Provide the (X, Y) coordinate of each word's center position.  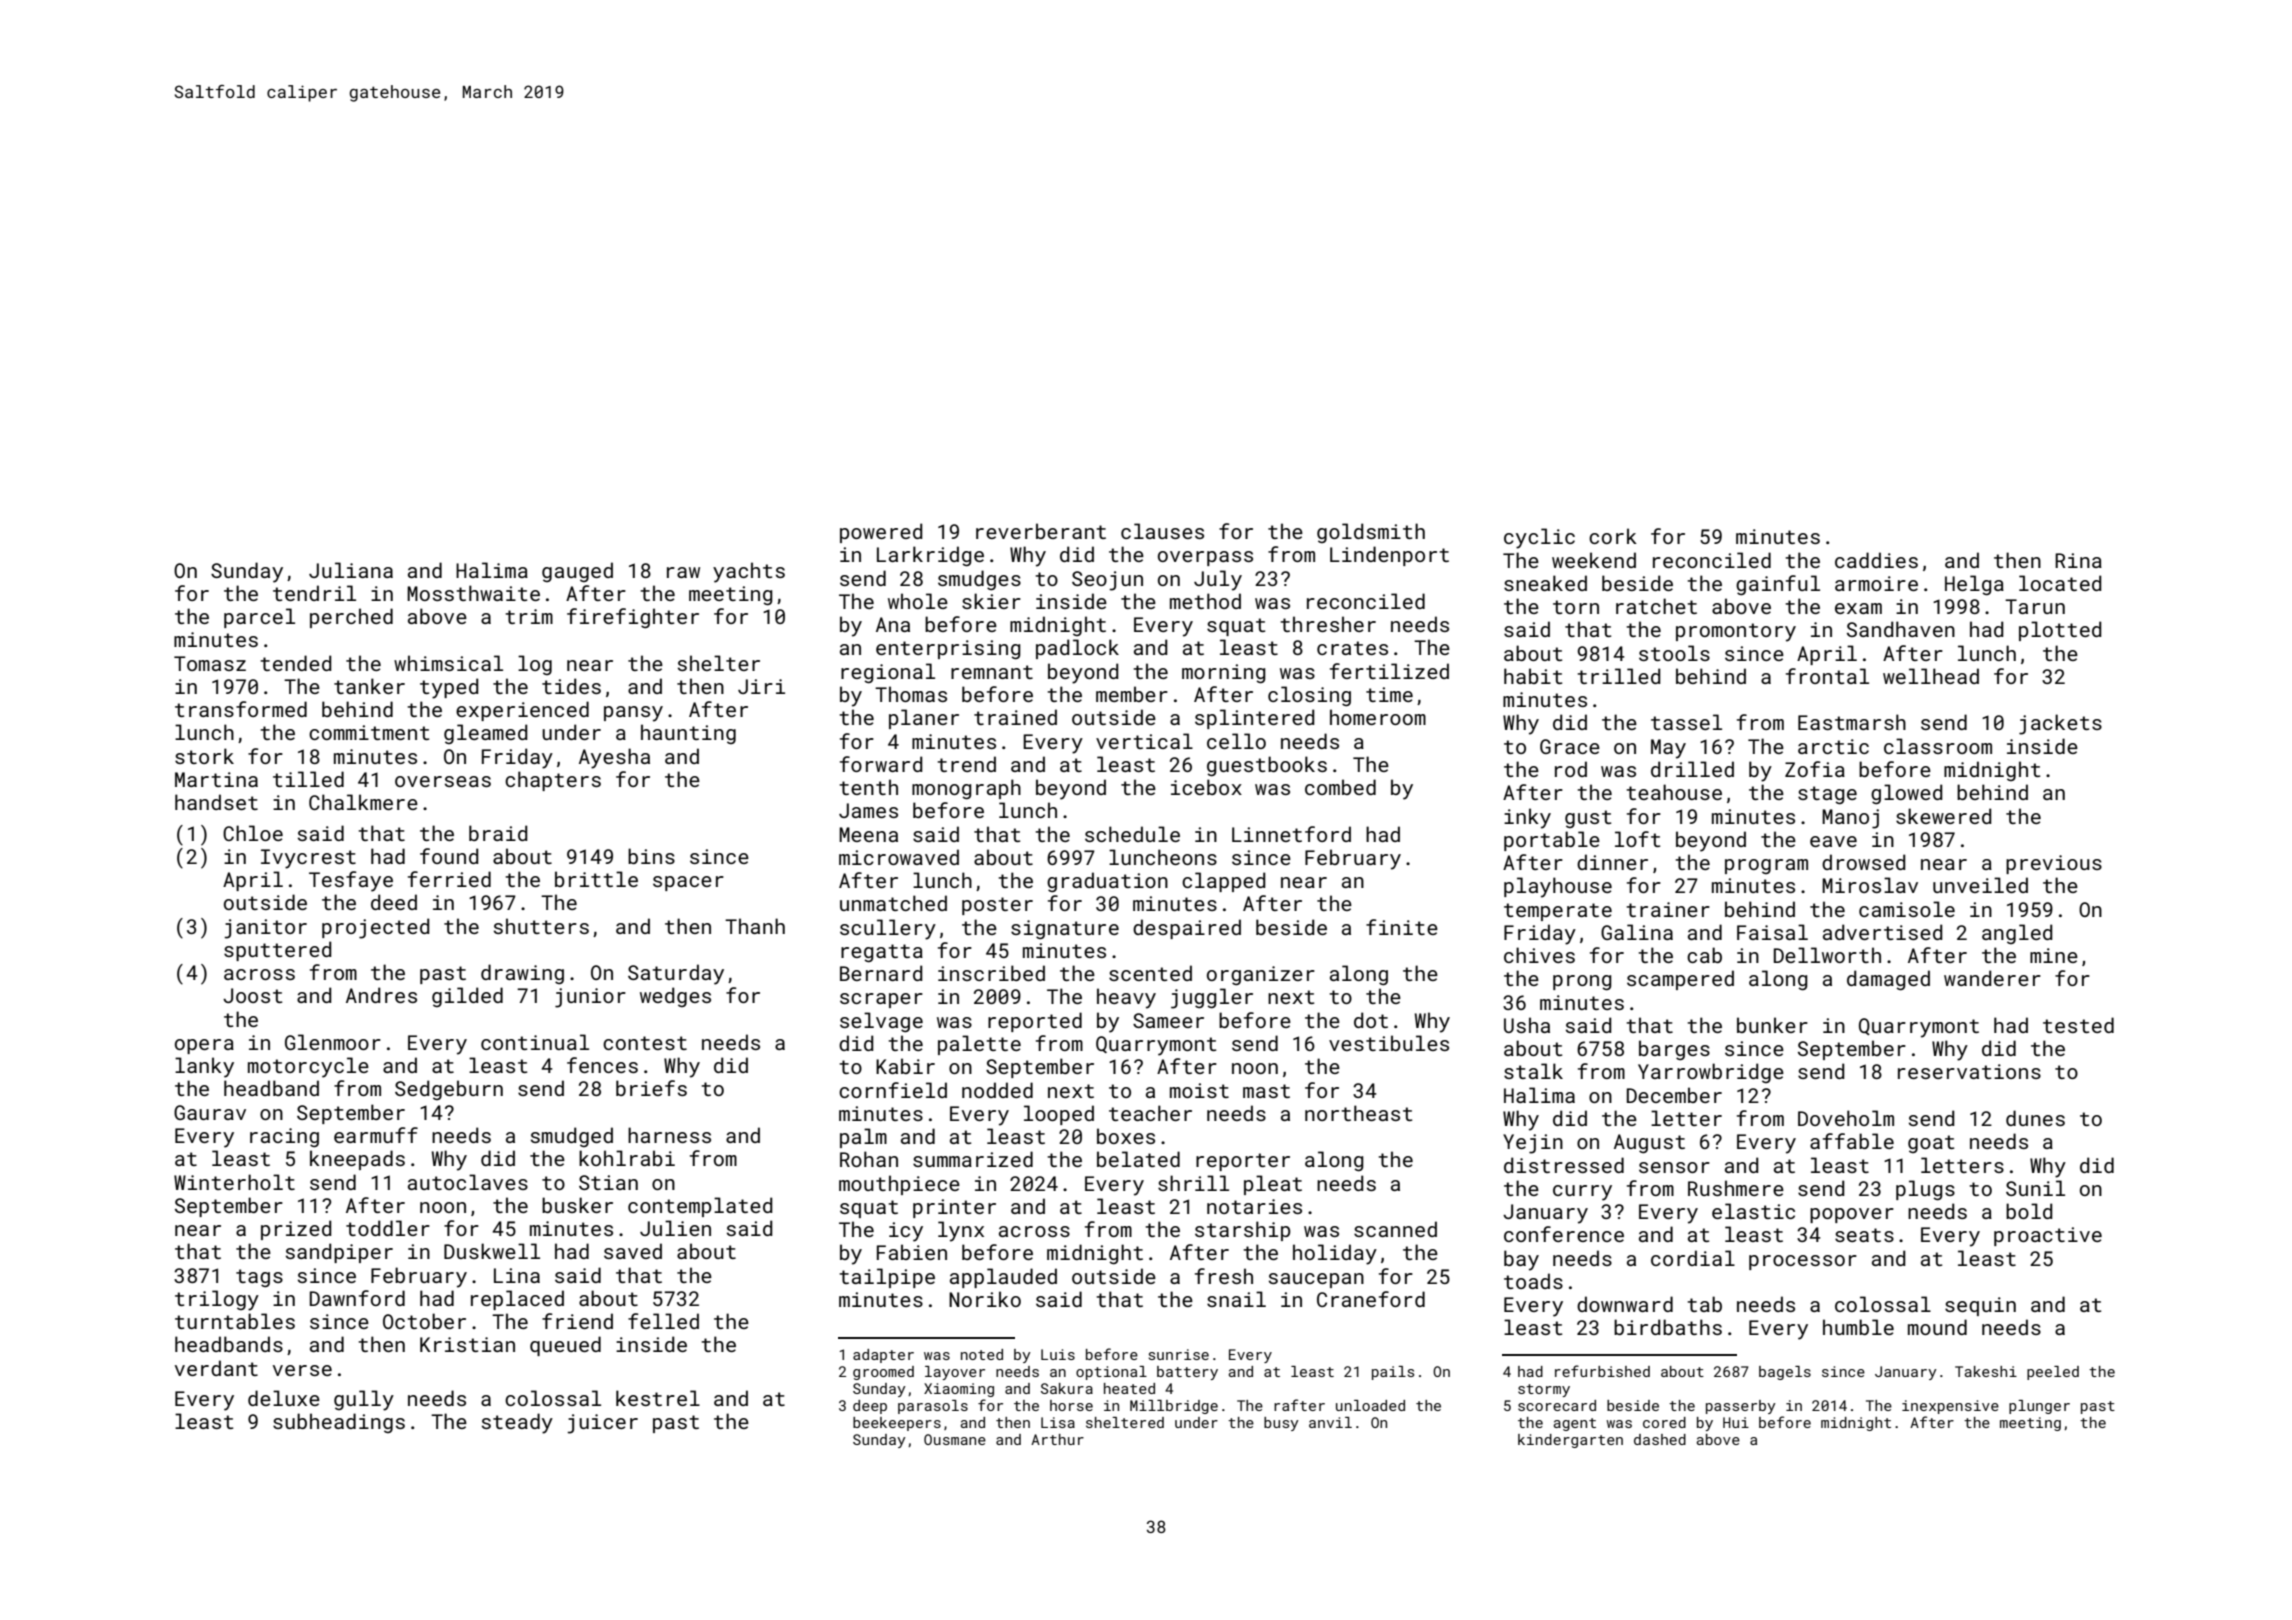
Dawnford (357, 1298)
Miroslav (1870, 885)
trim (529, 616)
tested (2078, 1025)
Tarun (2035, 606)
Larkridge (930, 556)
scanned (1395, 1229)
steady (517, 1423)
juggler (1212, 998)
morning (1224, 674)
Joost (252, 995)
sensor (1674, 1167)
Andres (381, 995)
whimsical (448, 663)
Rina (2078, 560)
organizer (1261, 975)
